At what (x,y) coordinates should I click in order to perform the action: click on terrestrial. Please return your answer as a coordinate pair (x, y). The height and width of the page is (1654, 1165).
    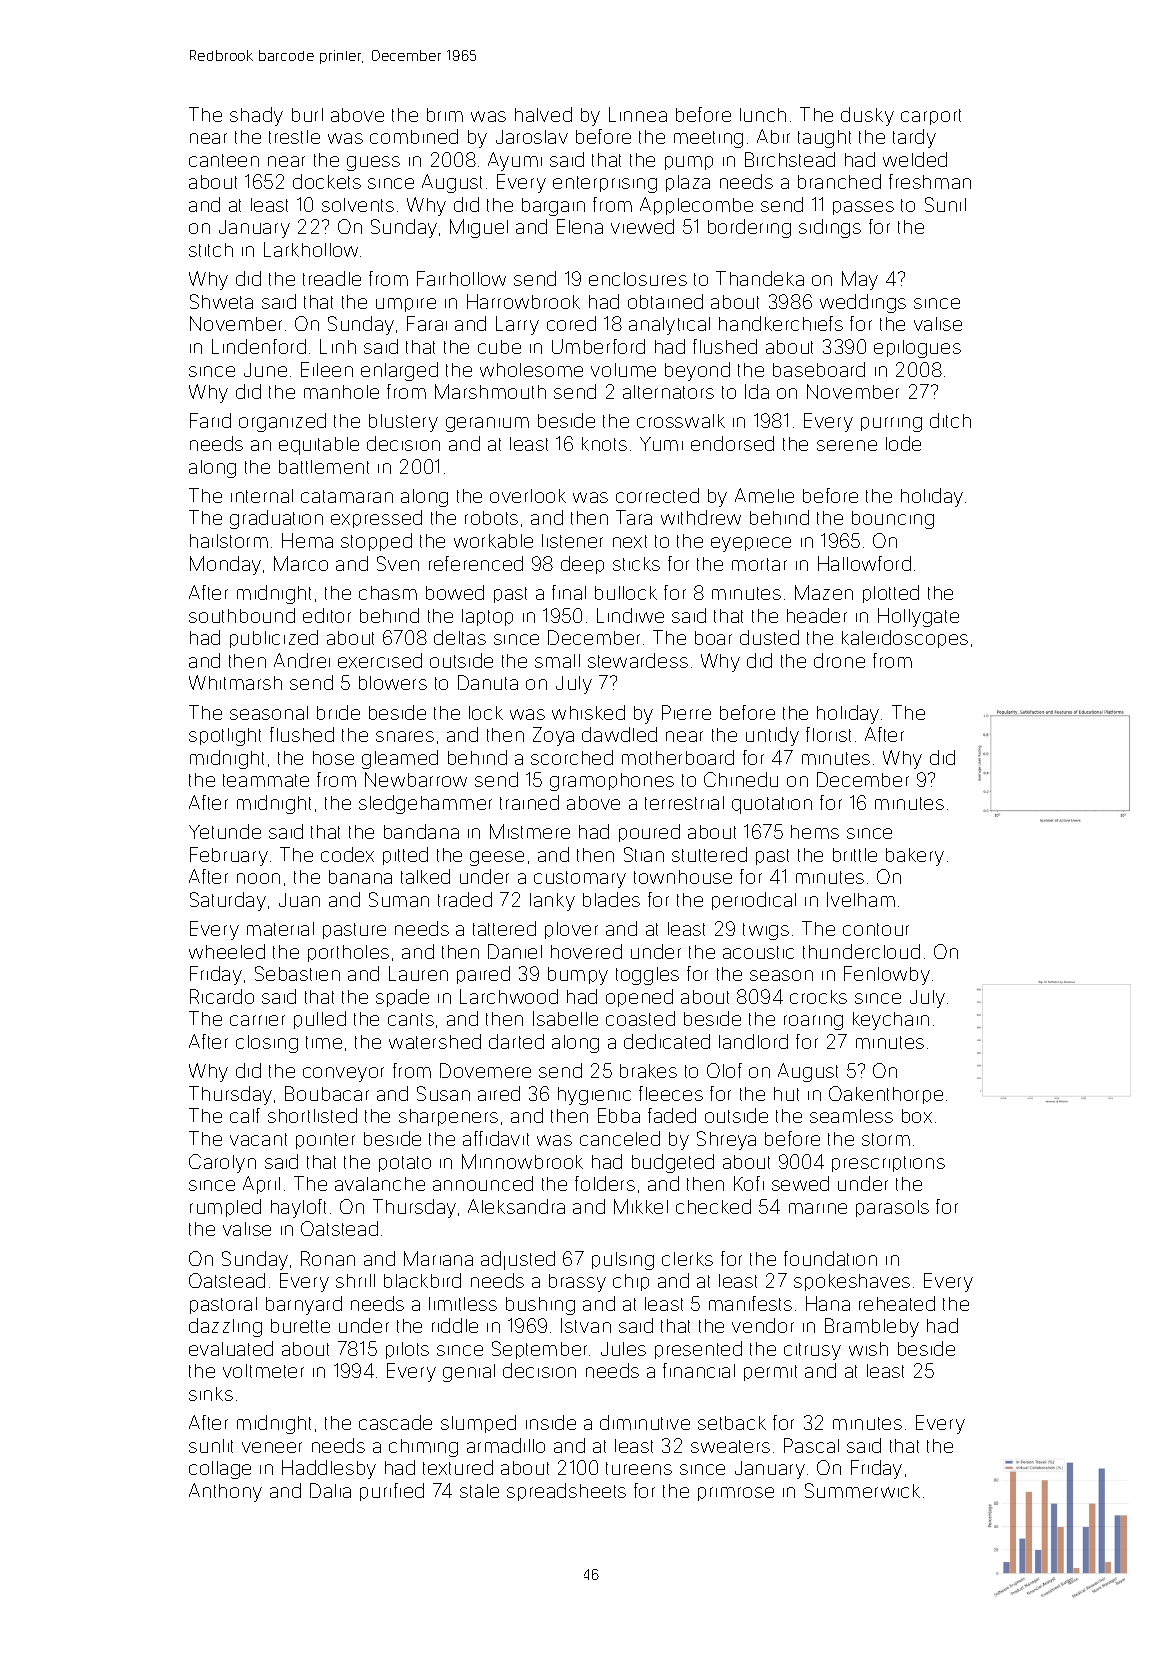
    Looking at the image, I should click on (684, 803).
